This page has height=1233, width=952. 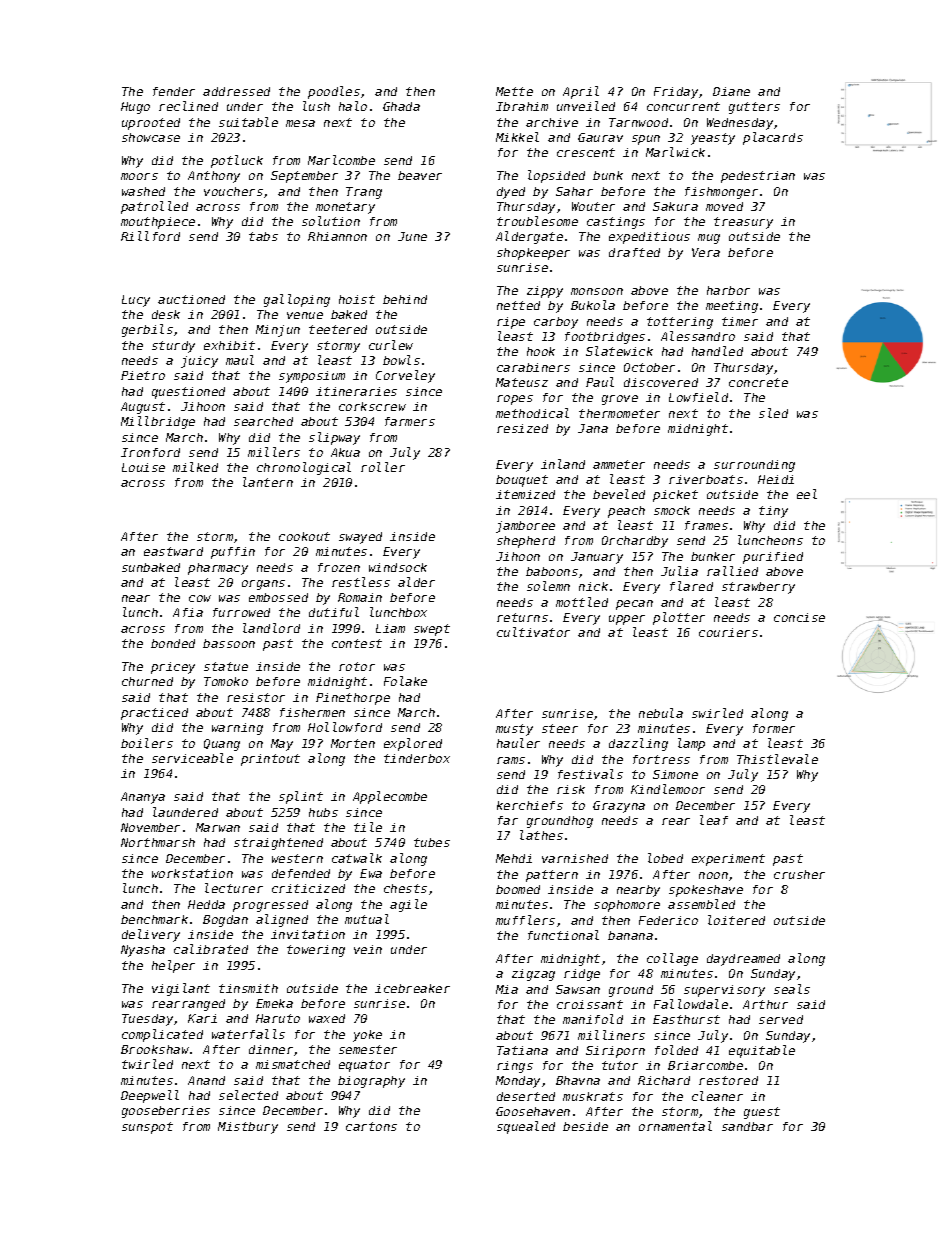 I want to click on cookout, so click(x=304, y=536).
